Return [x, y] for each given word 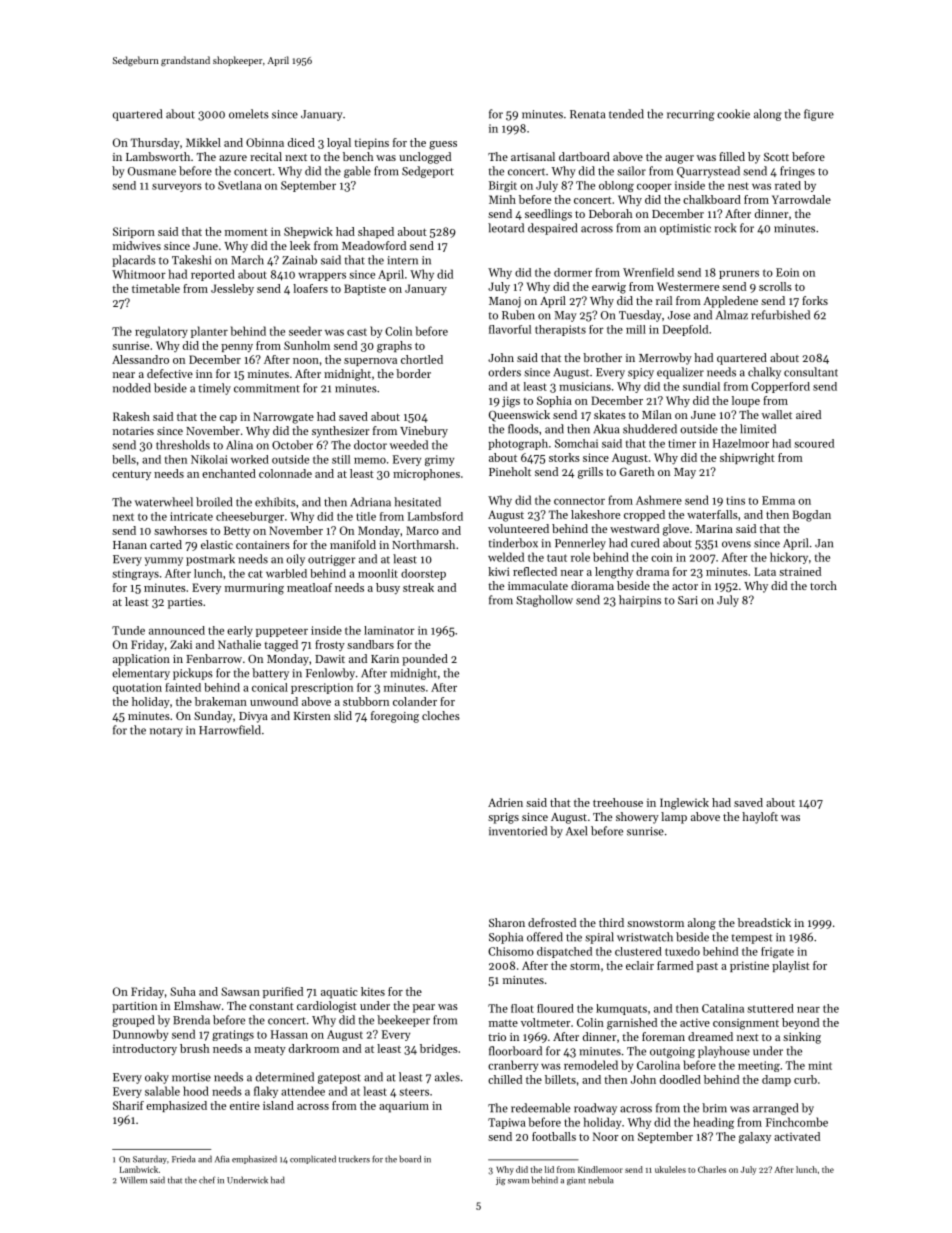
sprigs [503, 818]
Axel [576, 831]
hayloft [760, 818]
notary [166, 732]
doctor [370, 445]
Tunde [128, 630]
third [611, 922]
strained [800, 571]
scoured [814, 443]
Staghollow [544, 601]
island [278, 1105]
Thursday [155, 143]
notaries [133, 431]
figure [819, 115]
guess [443, 145]
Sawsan [240, 991]
